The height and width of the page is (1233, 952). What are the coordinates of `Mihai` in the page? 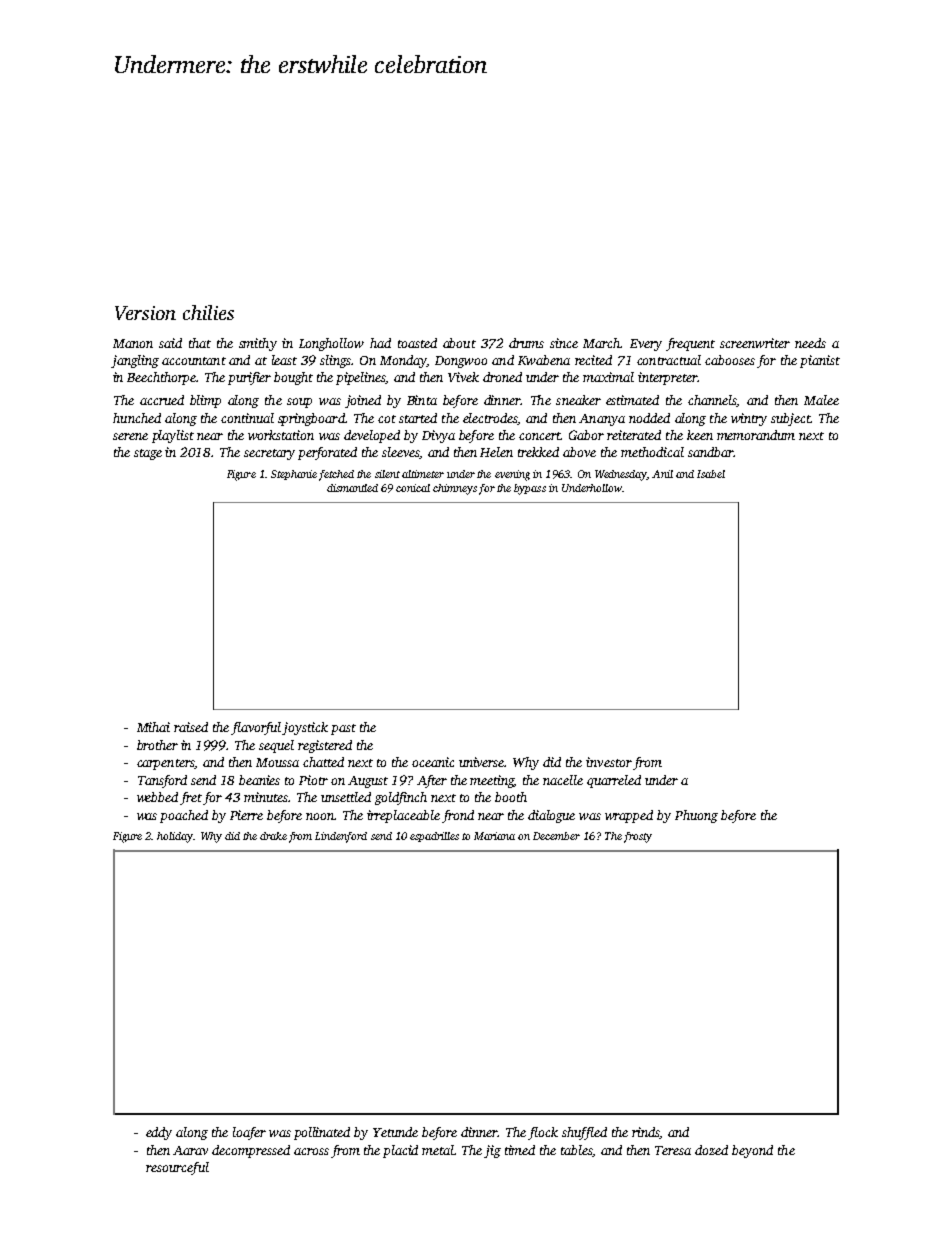 It's located at (153, 727).
